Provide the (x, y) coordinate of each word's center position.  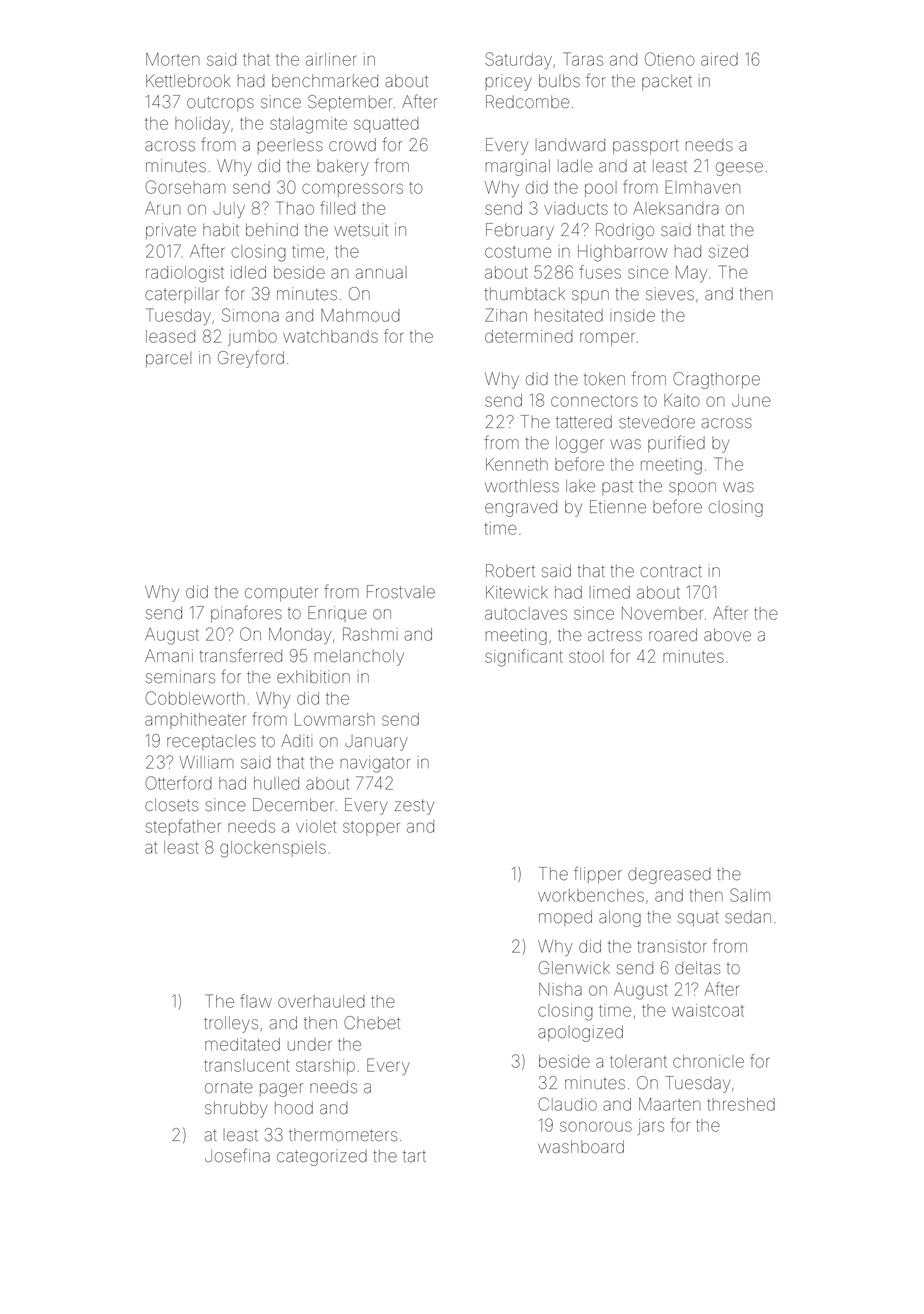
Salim (750, 895)
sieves (670, 294)
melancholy (359, 657)
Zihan (506, 315)
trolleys (231, 1024)
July (229, 210)
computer (282, 593)
